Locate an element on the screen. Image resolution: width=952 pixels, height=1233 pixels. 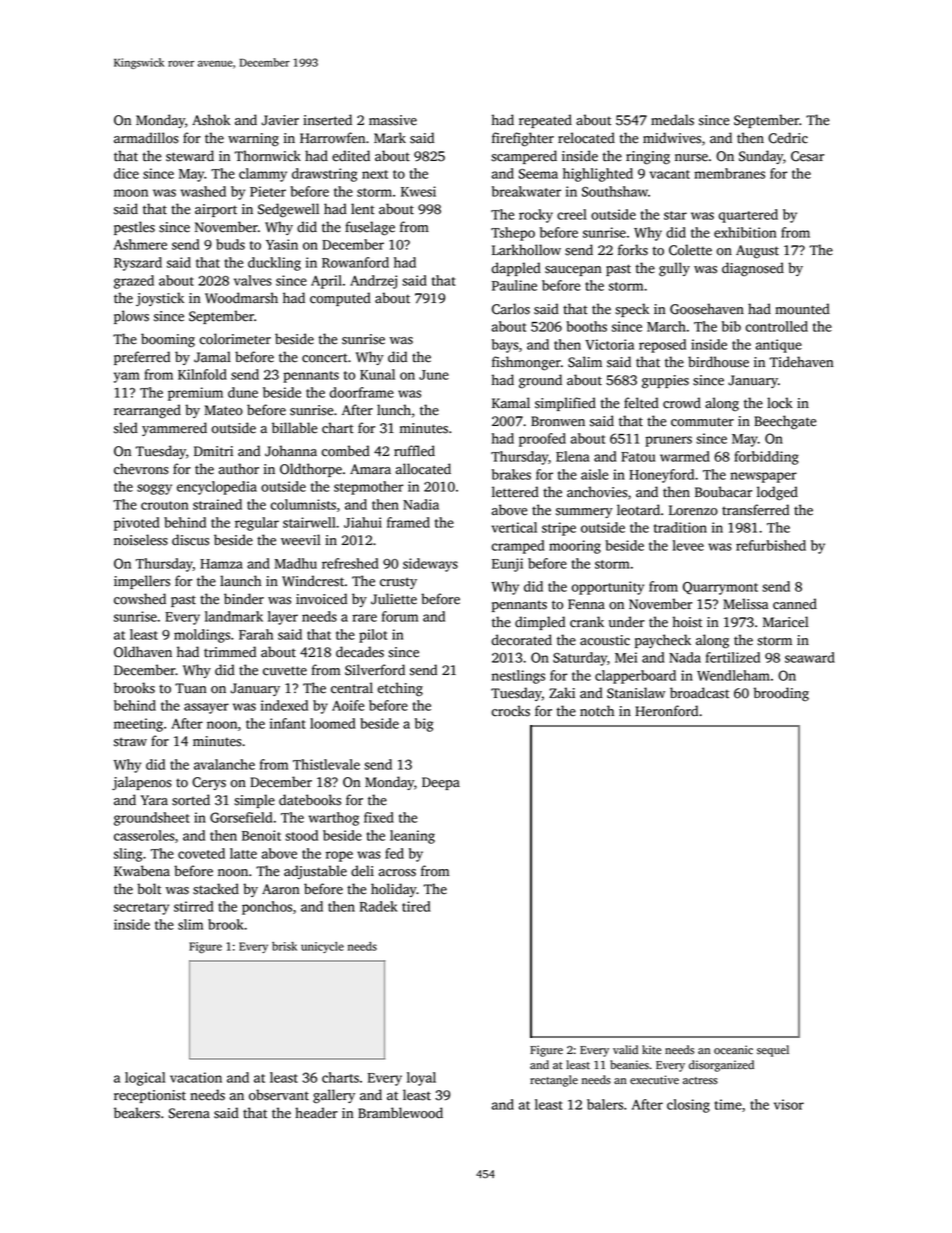
preferred is located at coordinates (142, 358).
